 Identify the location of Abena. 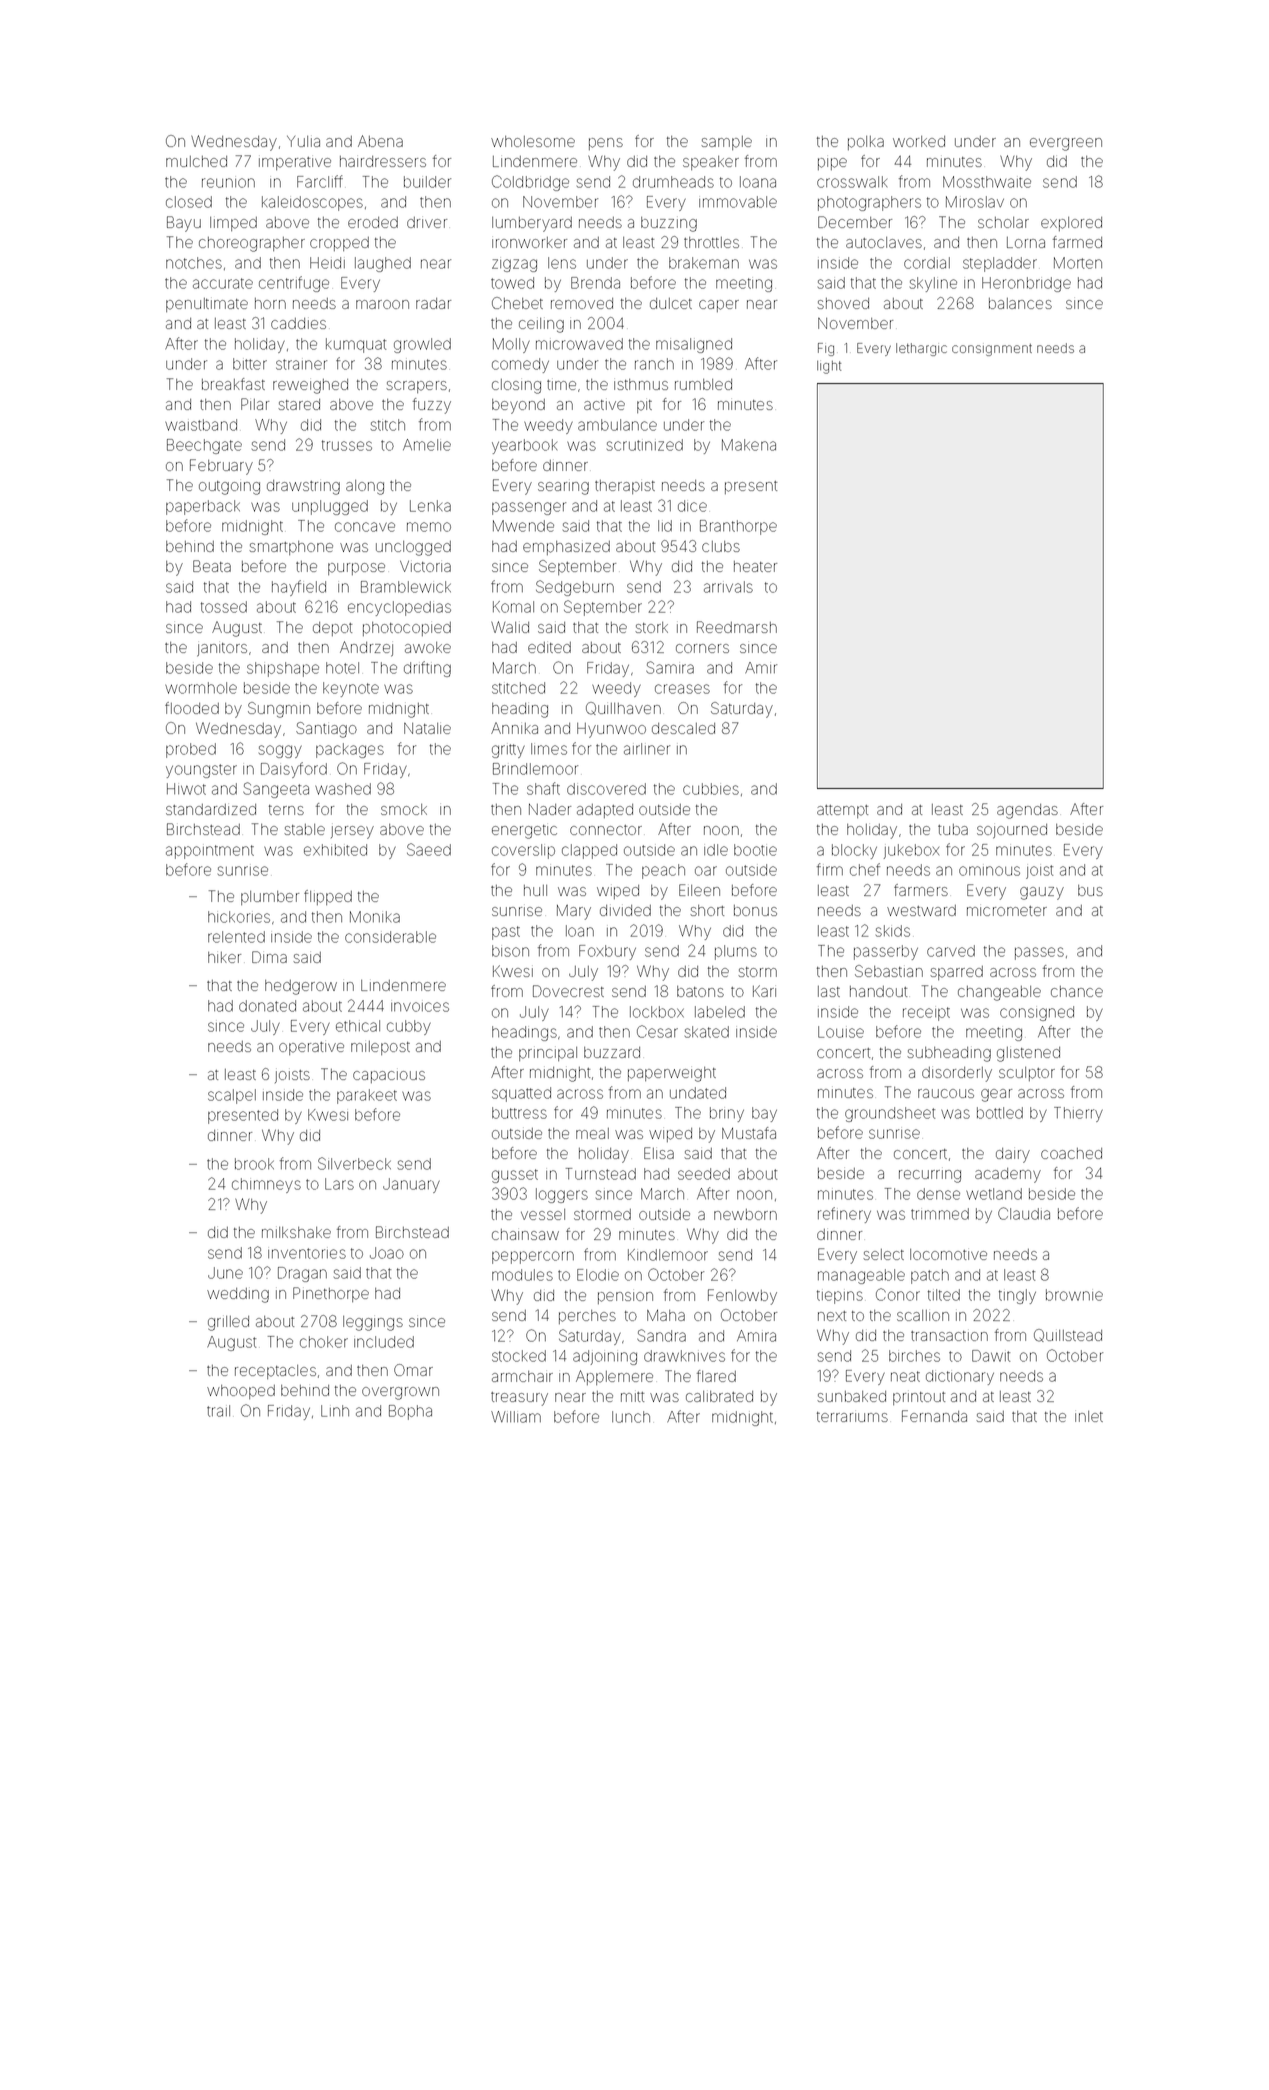
(380, 141).
